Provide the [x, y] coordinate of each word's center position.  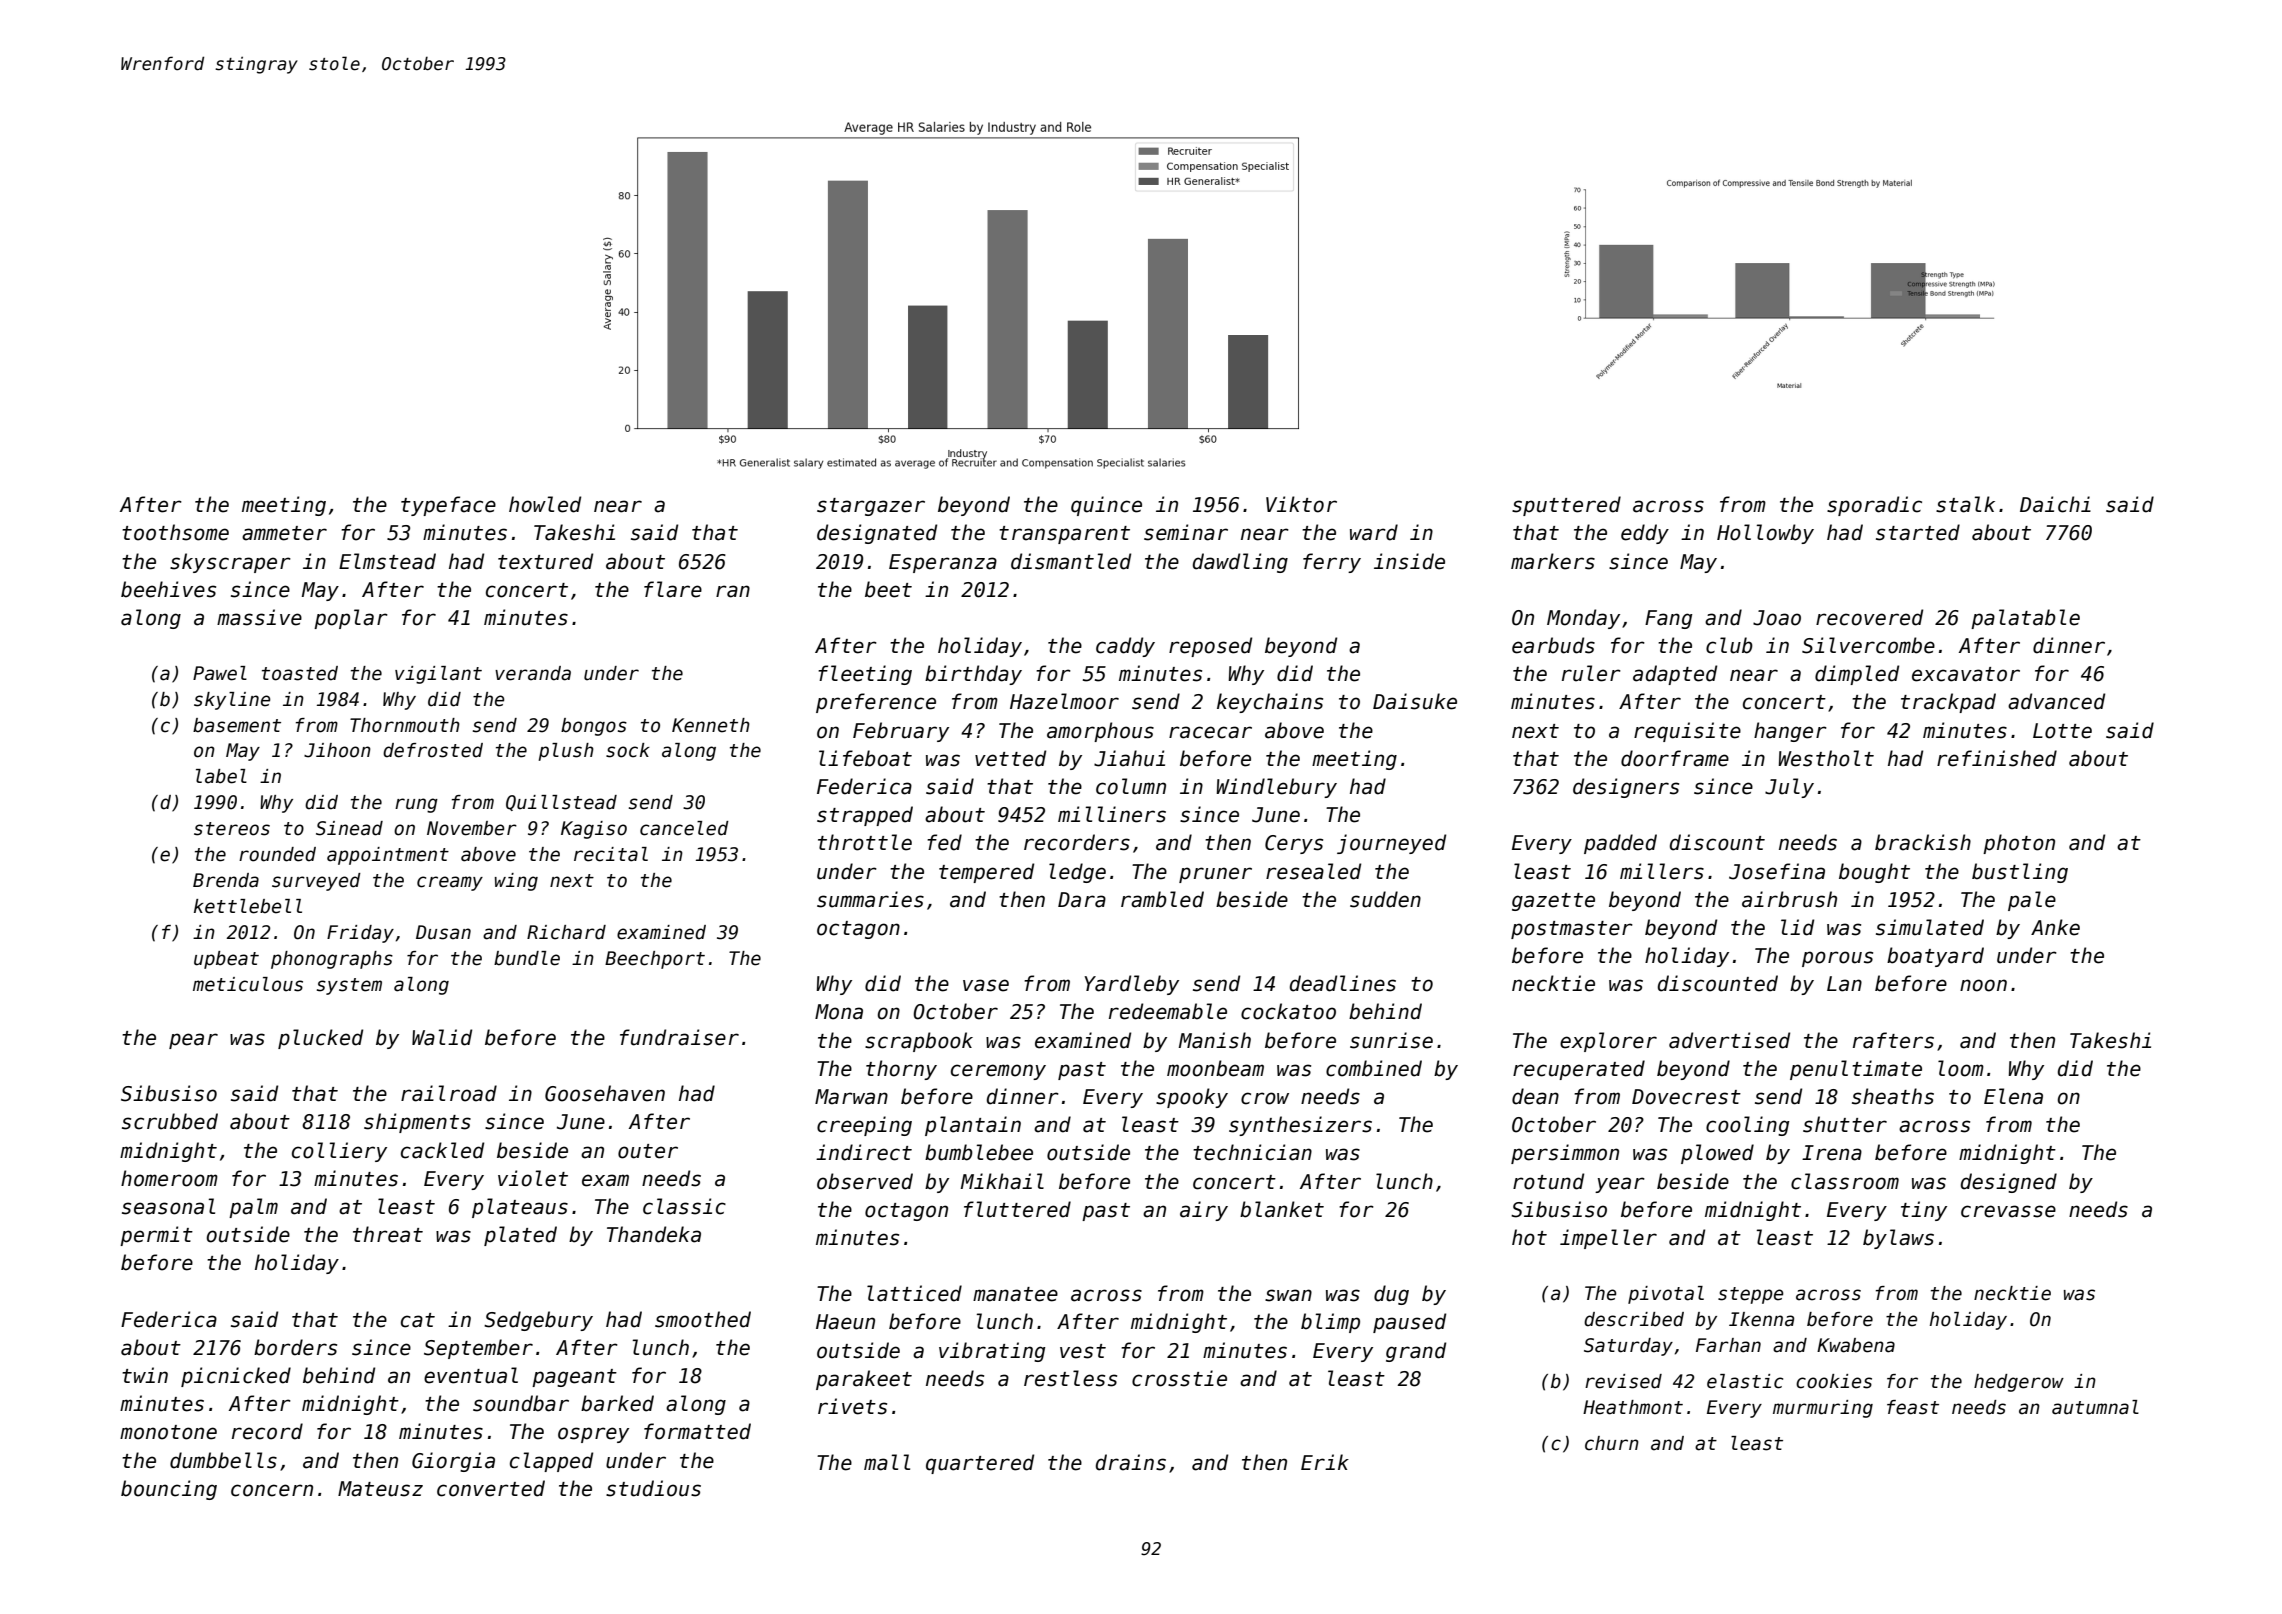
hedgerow [2019, 1383]
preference [876, 703]
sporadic [1874, 506]
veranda [533, 673]
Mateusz [380, 1489]
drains [1131, 1462]
